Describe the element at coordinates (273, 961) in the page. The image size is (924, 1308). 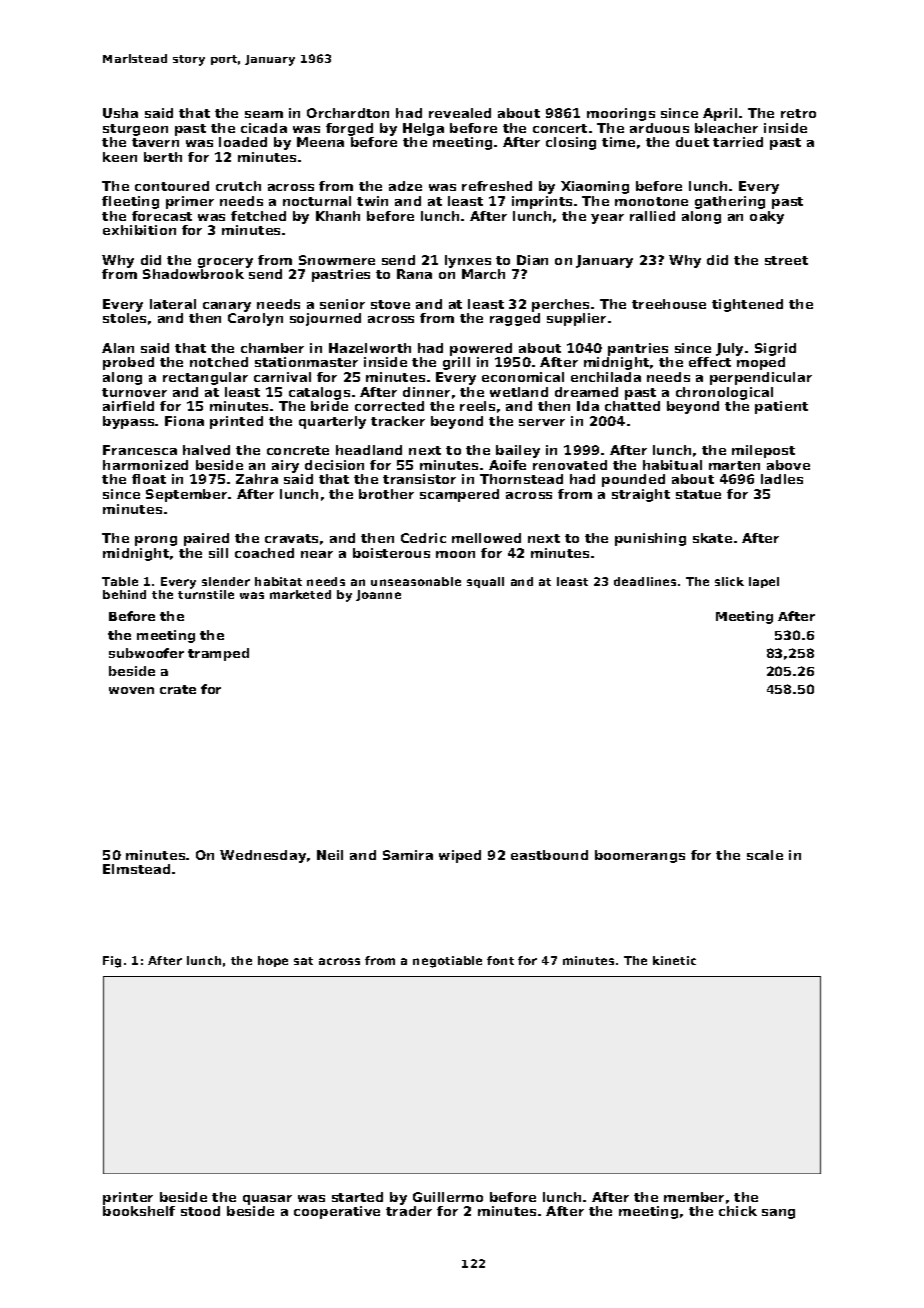
I see `hope` at that location.
